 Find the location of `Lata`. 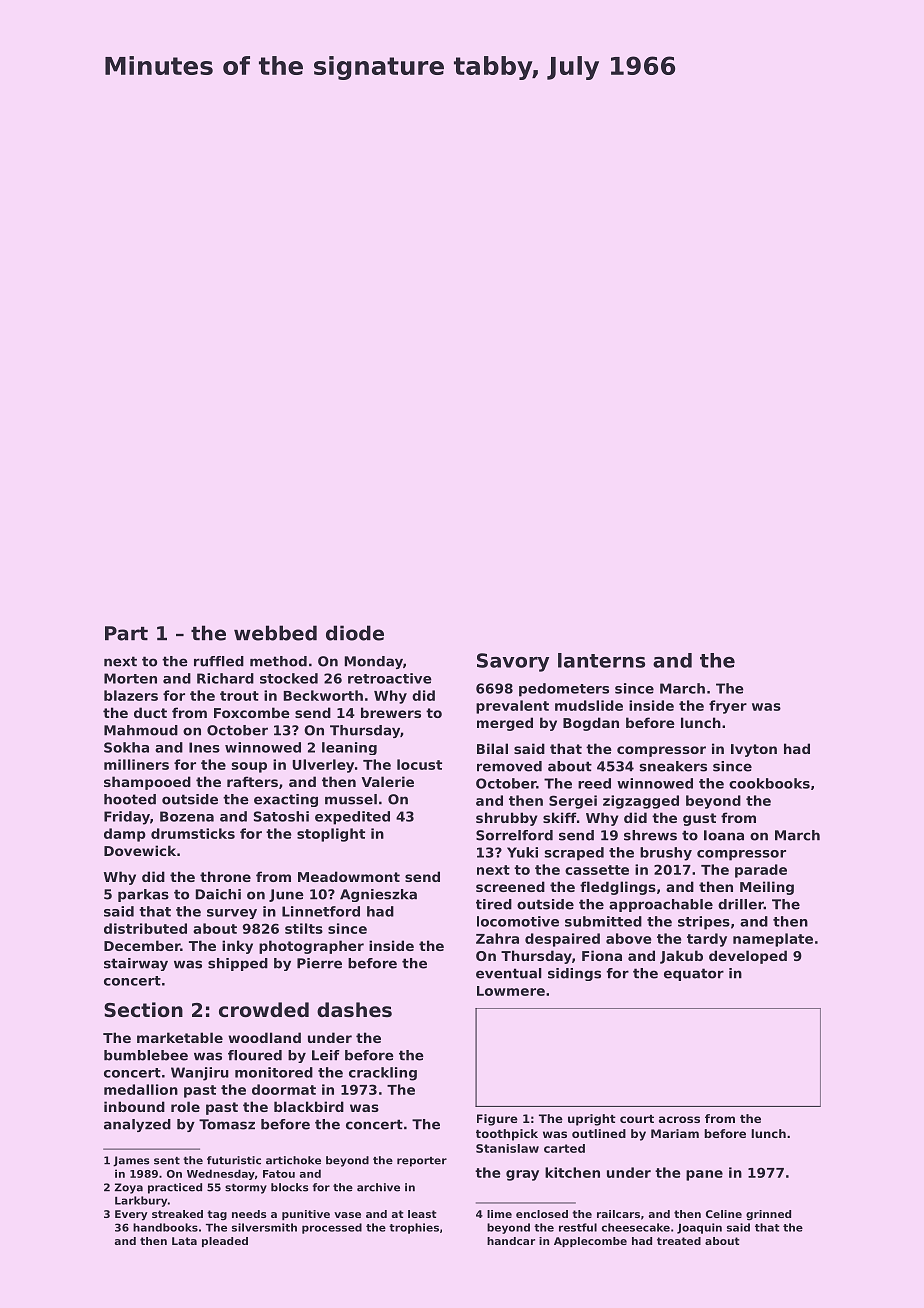

Lata is located at coordinates (184, 1241).
